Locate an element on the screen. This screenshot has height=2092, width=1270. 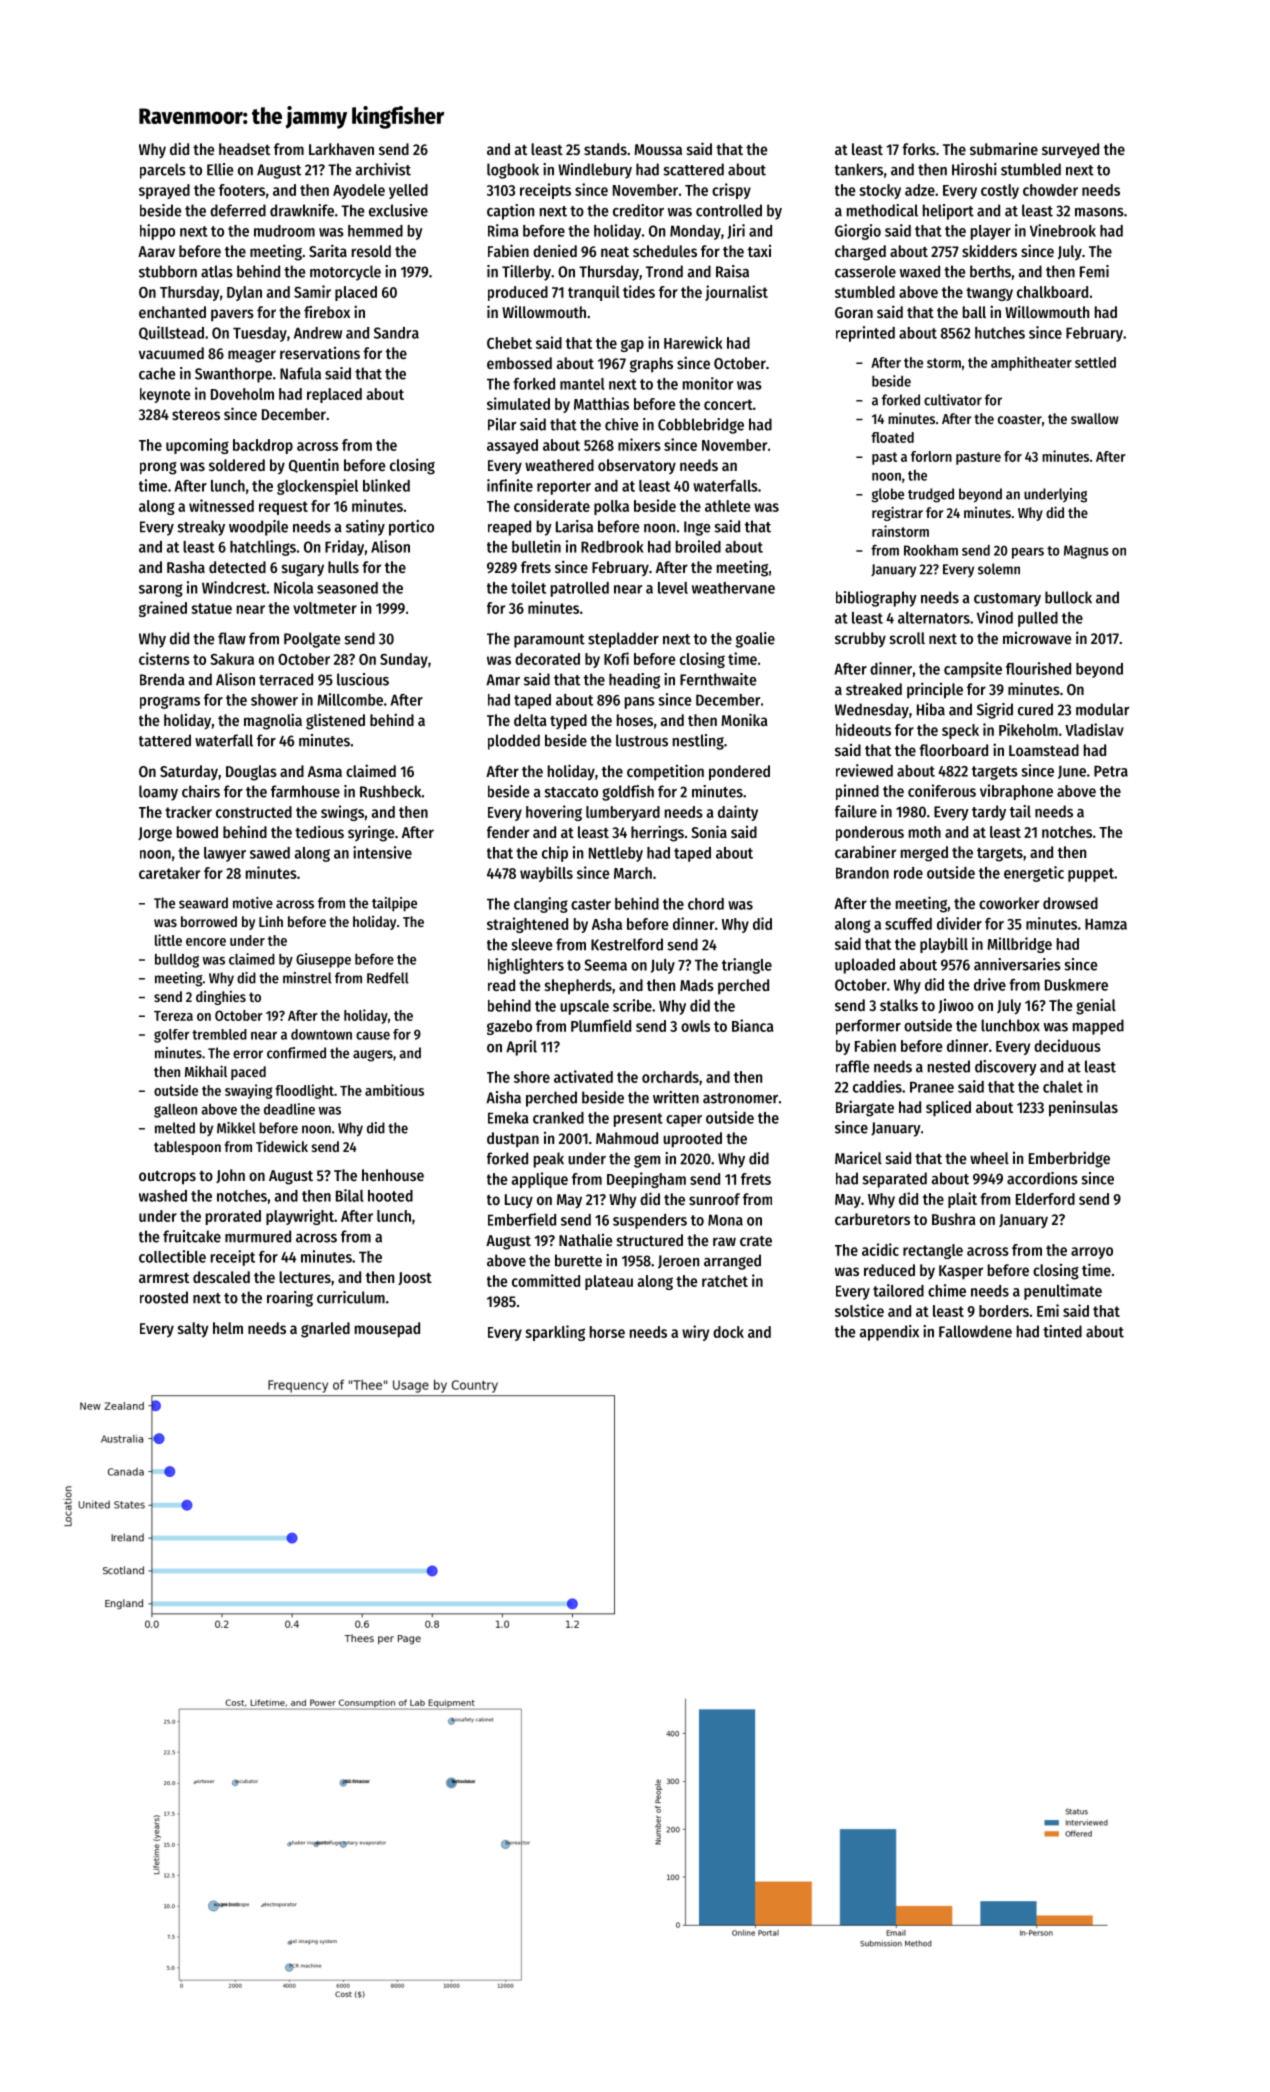
Monika is located at coordinates (744, 719).
